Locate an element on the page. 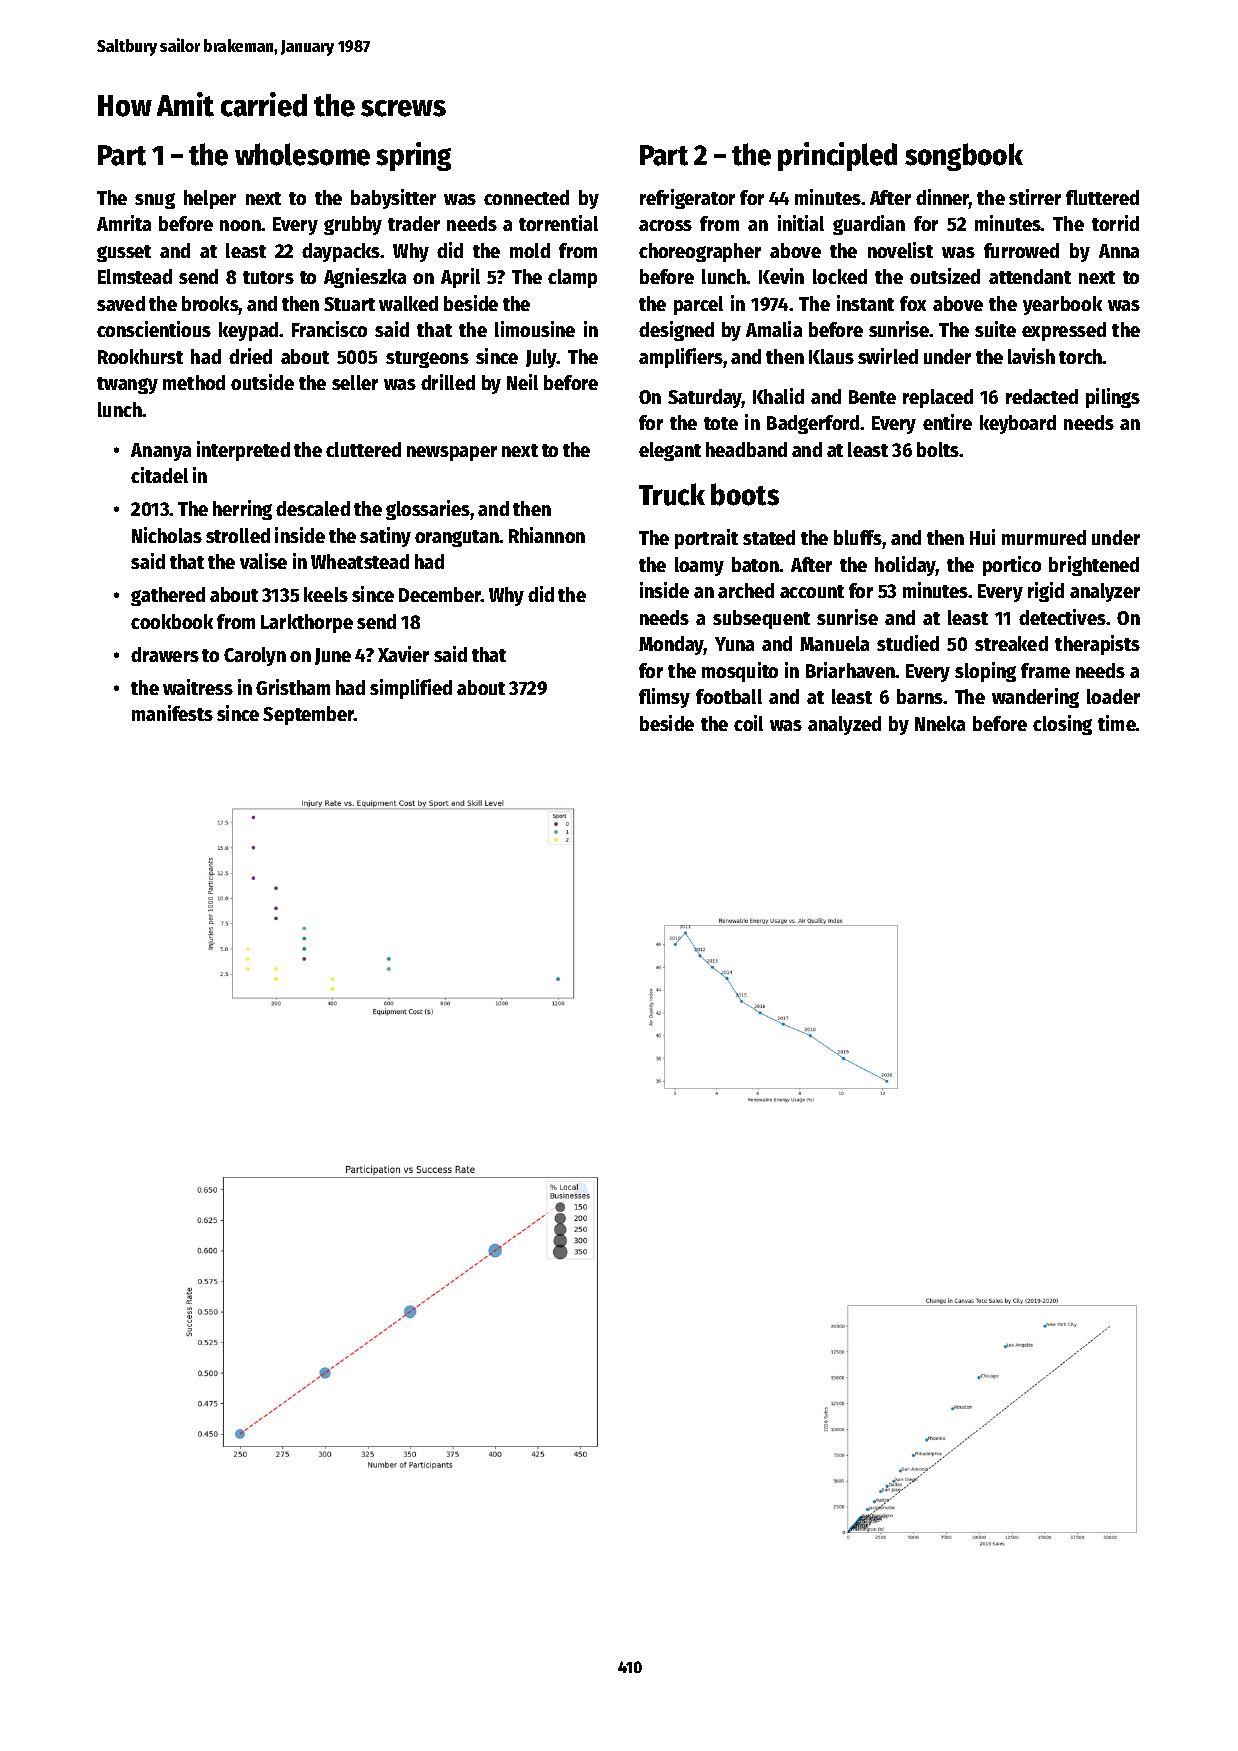 This image has height=1751, width=1238. wholesome is located at coordinates (302, 154).
